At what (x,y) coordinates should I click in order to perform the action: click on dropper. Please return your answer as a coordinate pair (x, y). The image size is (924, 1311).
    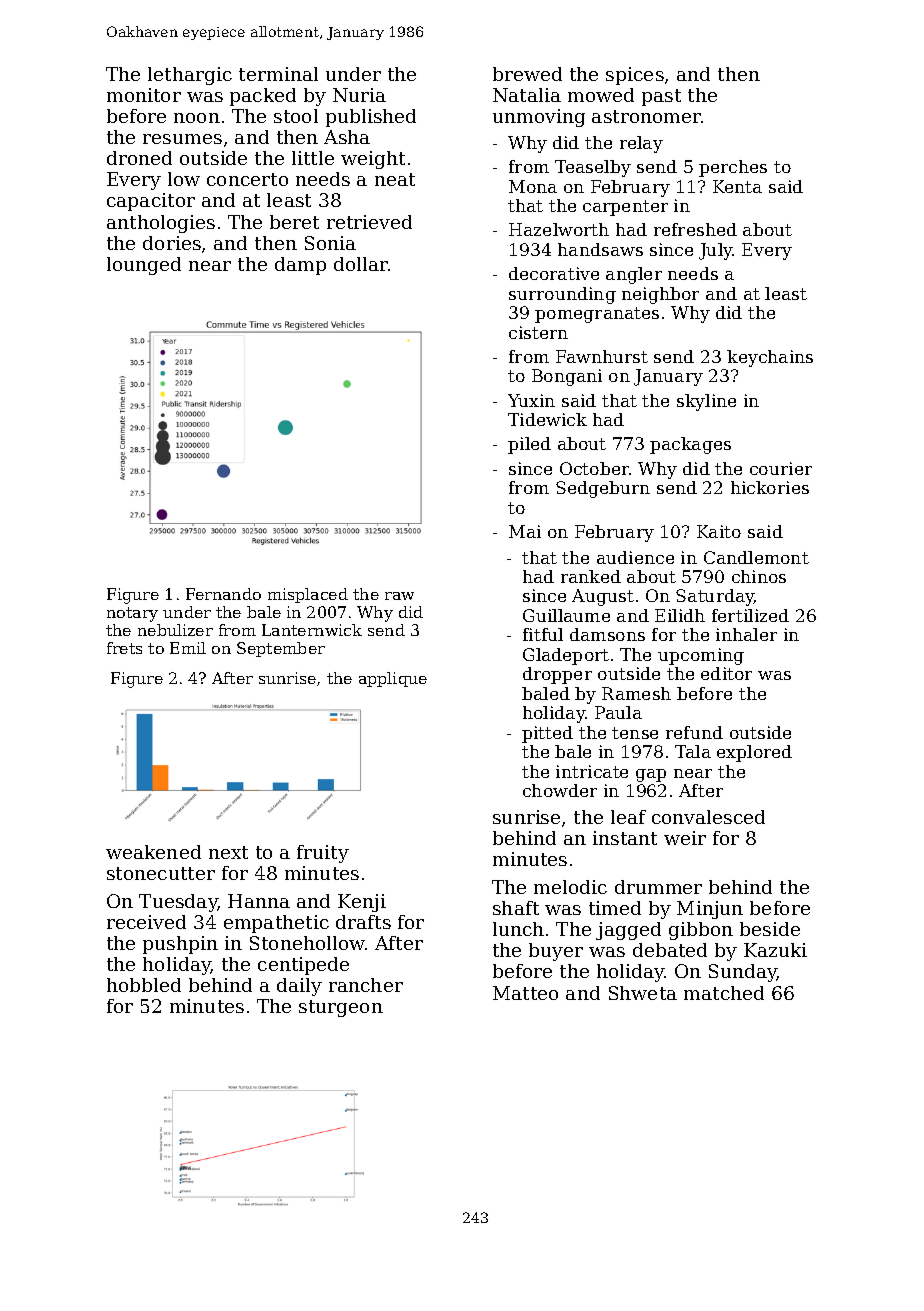
    Looking at the image, I should click on (557, 675).
